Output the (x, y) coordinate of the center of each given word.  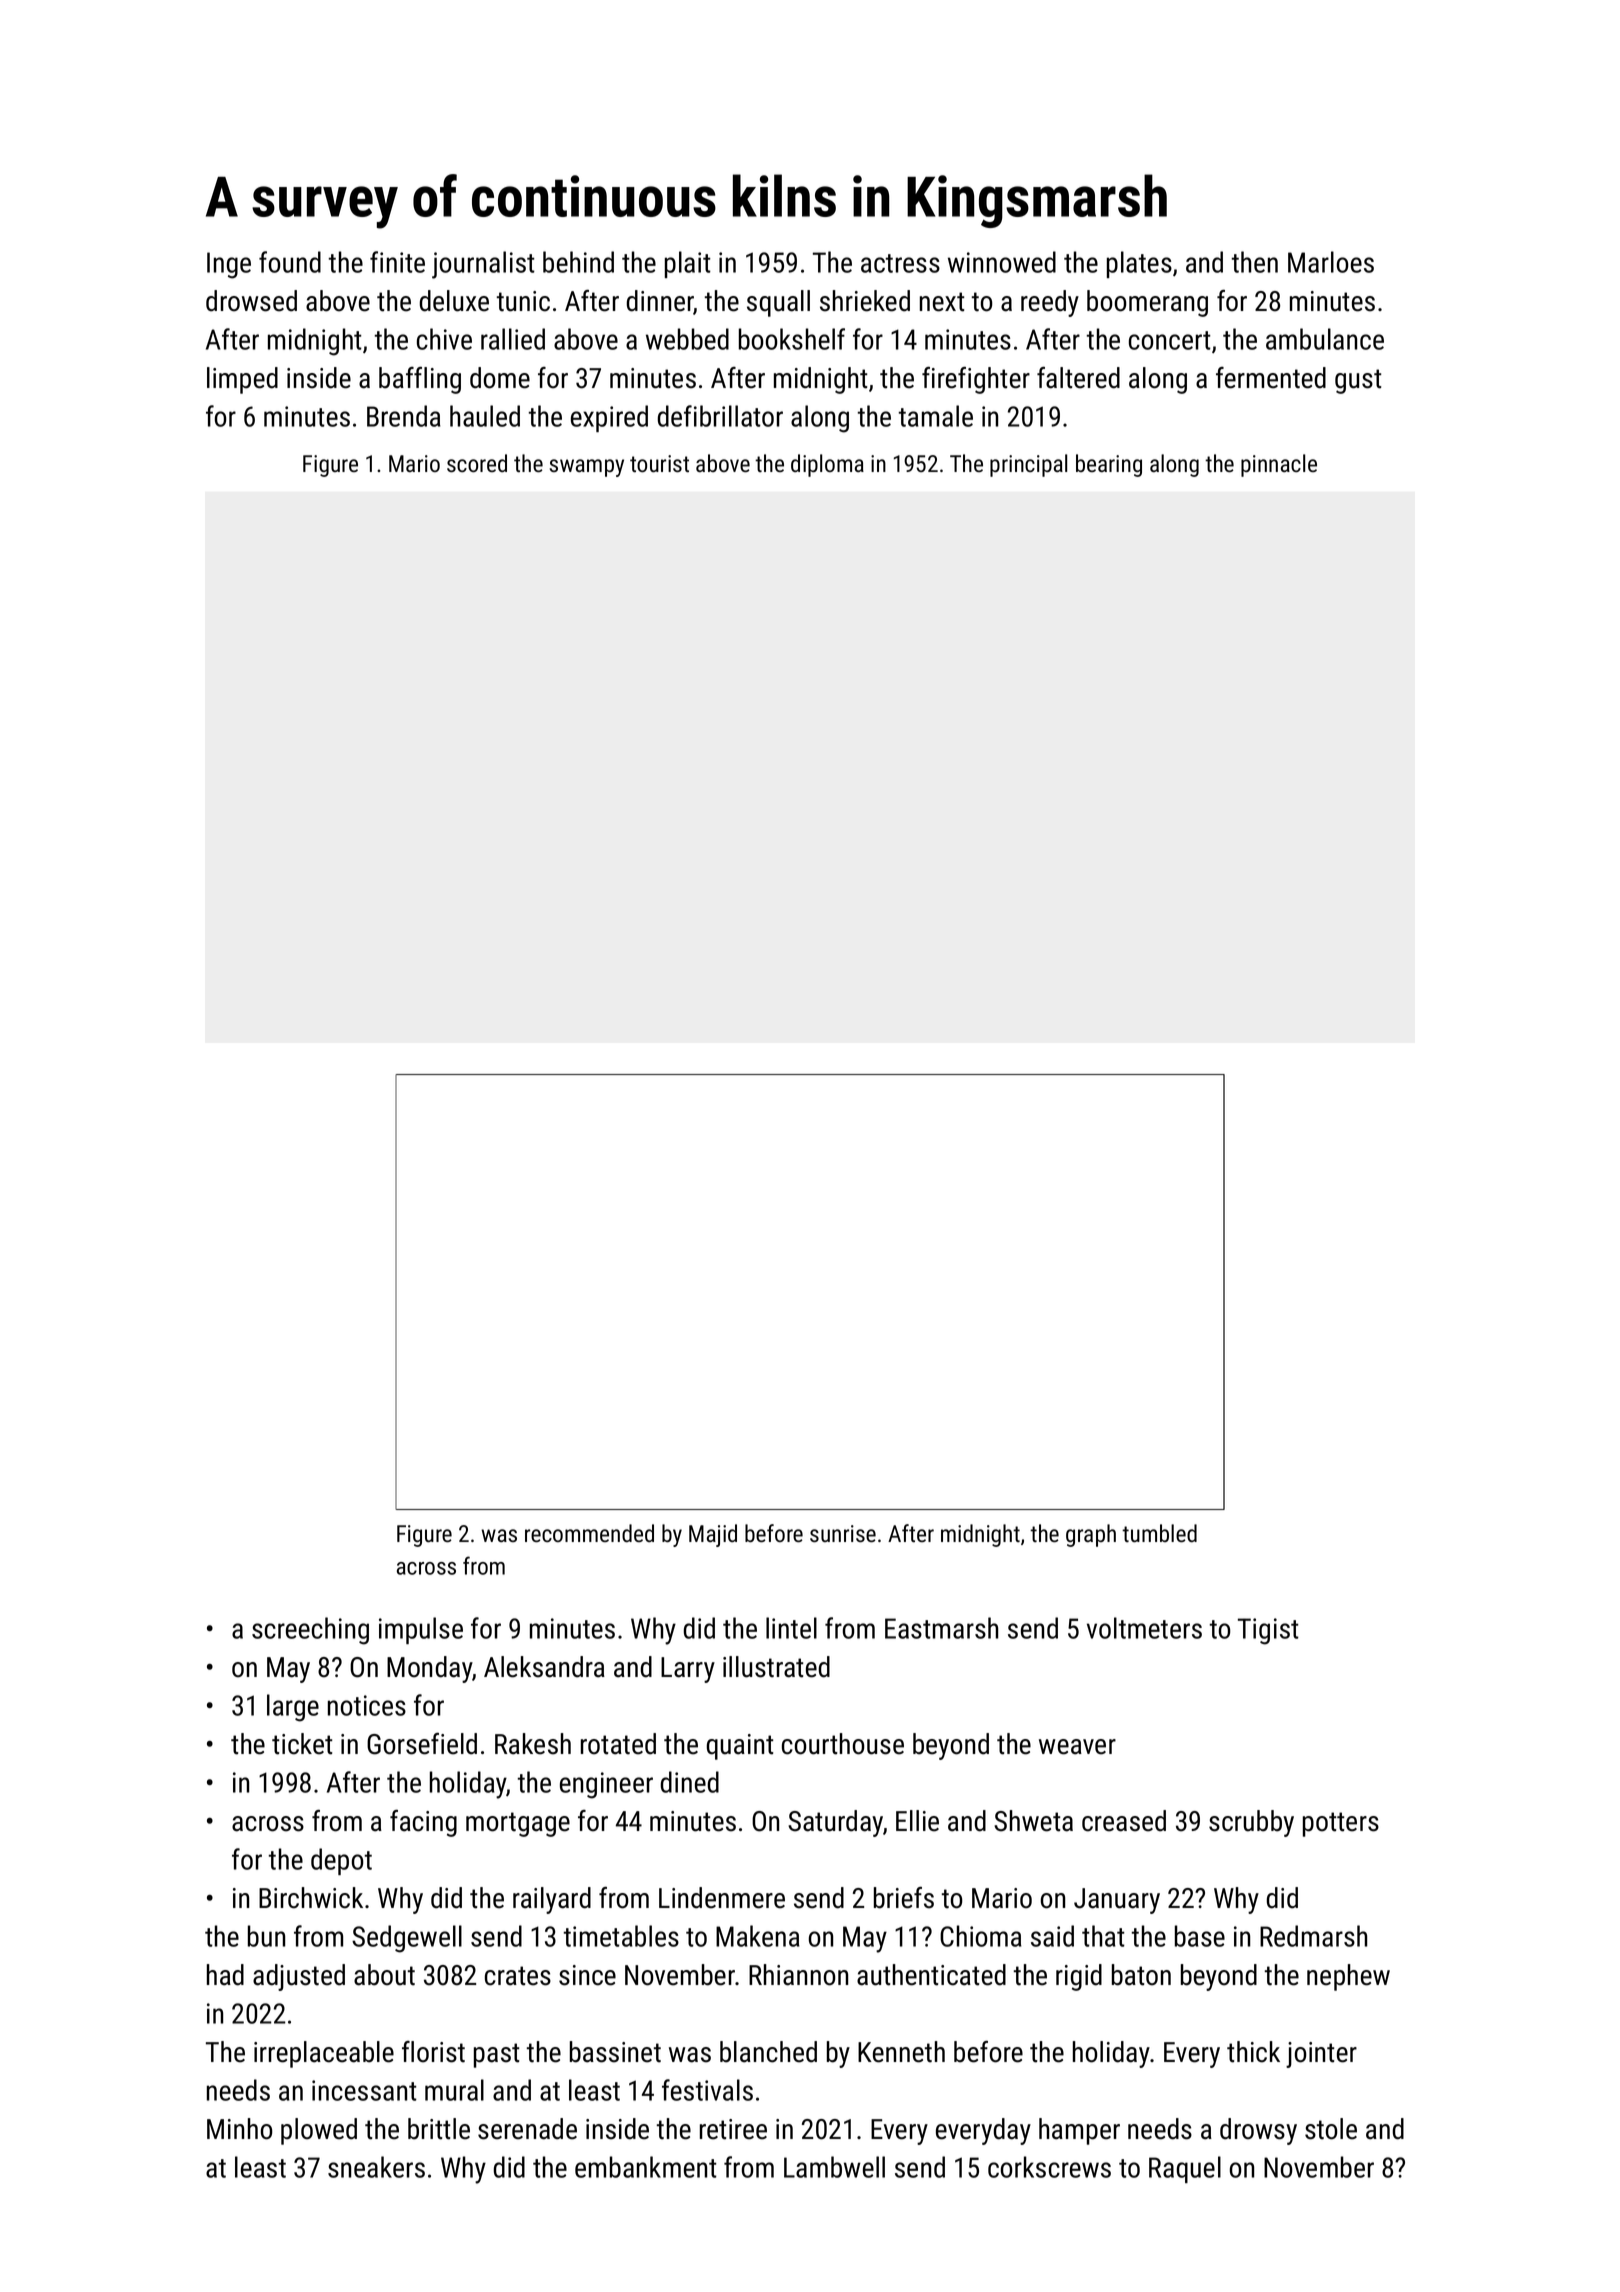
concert (1170, 340)
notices (367, 1705)
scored (477, 463)
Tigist (1268, 1631)
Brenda (403, 416)
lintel (791, 1628)
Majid (713, 1535)
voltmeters (1144, 1628)
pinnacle (1279, 465)
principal (1028, 465)
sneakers (376, 2167)
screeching (310, 1631)
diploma (827, 465)
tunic (523, 301)
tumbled (1159, 1533)
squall (778, 303)
